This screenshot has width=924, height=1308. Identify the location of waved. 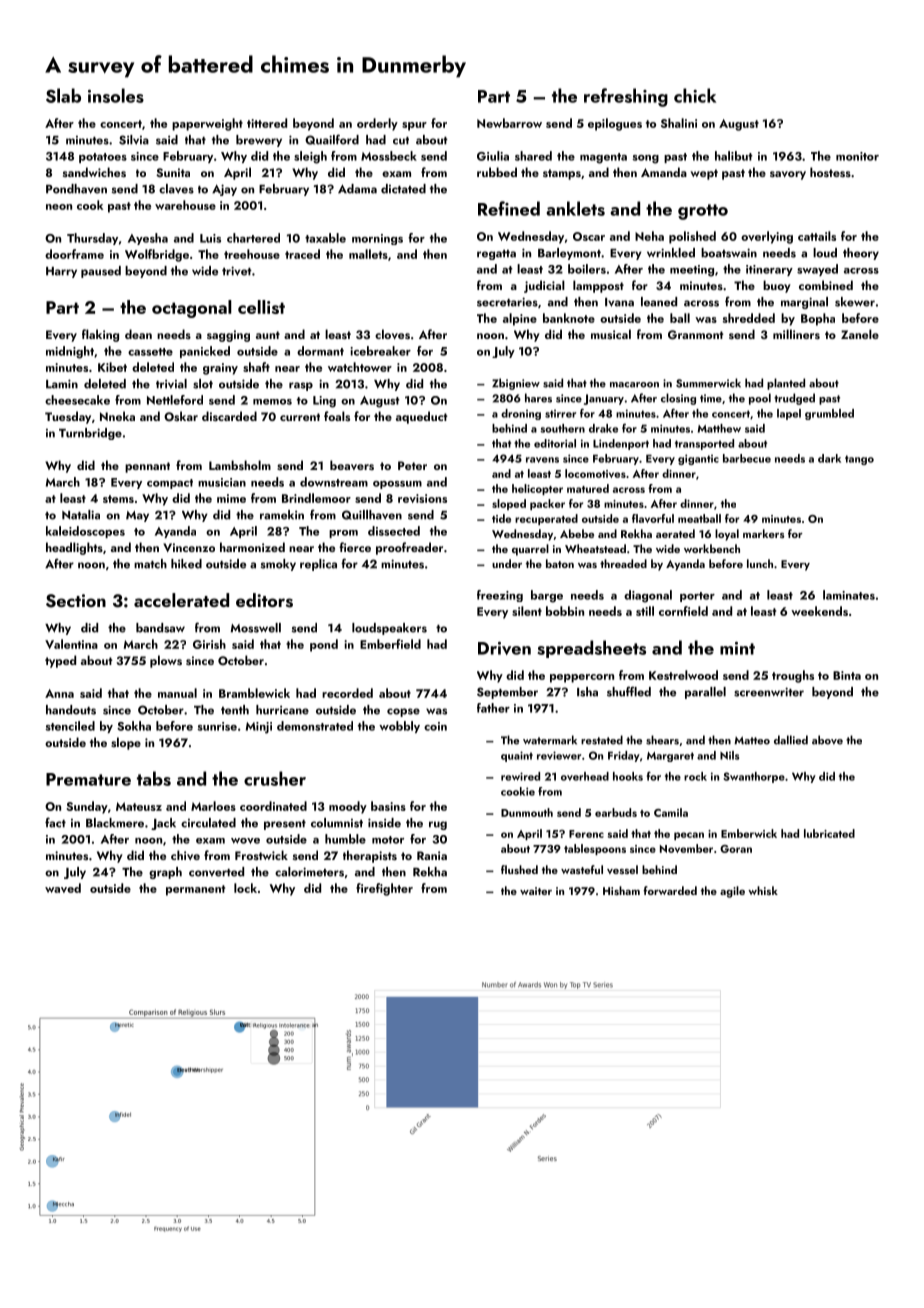
(63, 888).
